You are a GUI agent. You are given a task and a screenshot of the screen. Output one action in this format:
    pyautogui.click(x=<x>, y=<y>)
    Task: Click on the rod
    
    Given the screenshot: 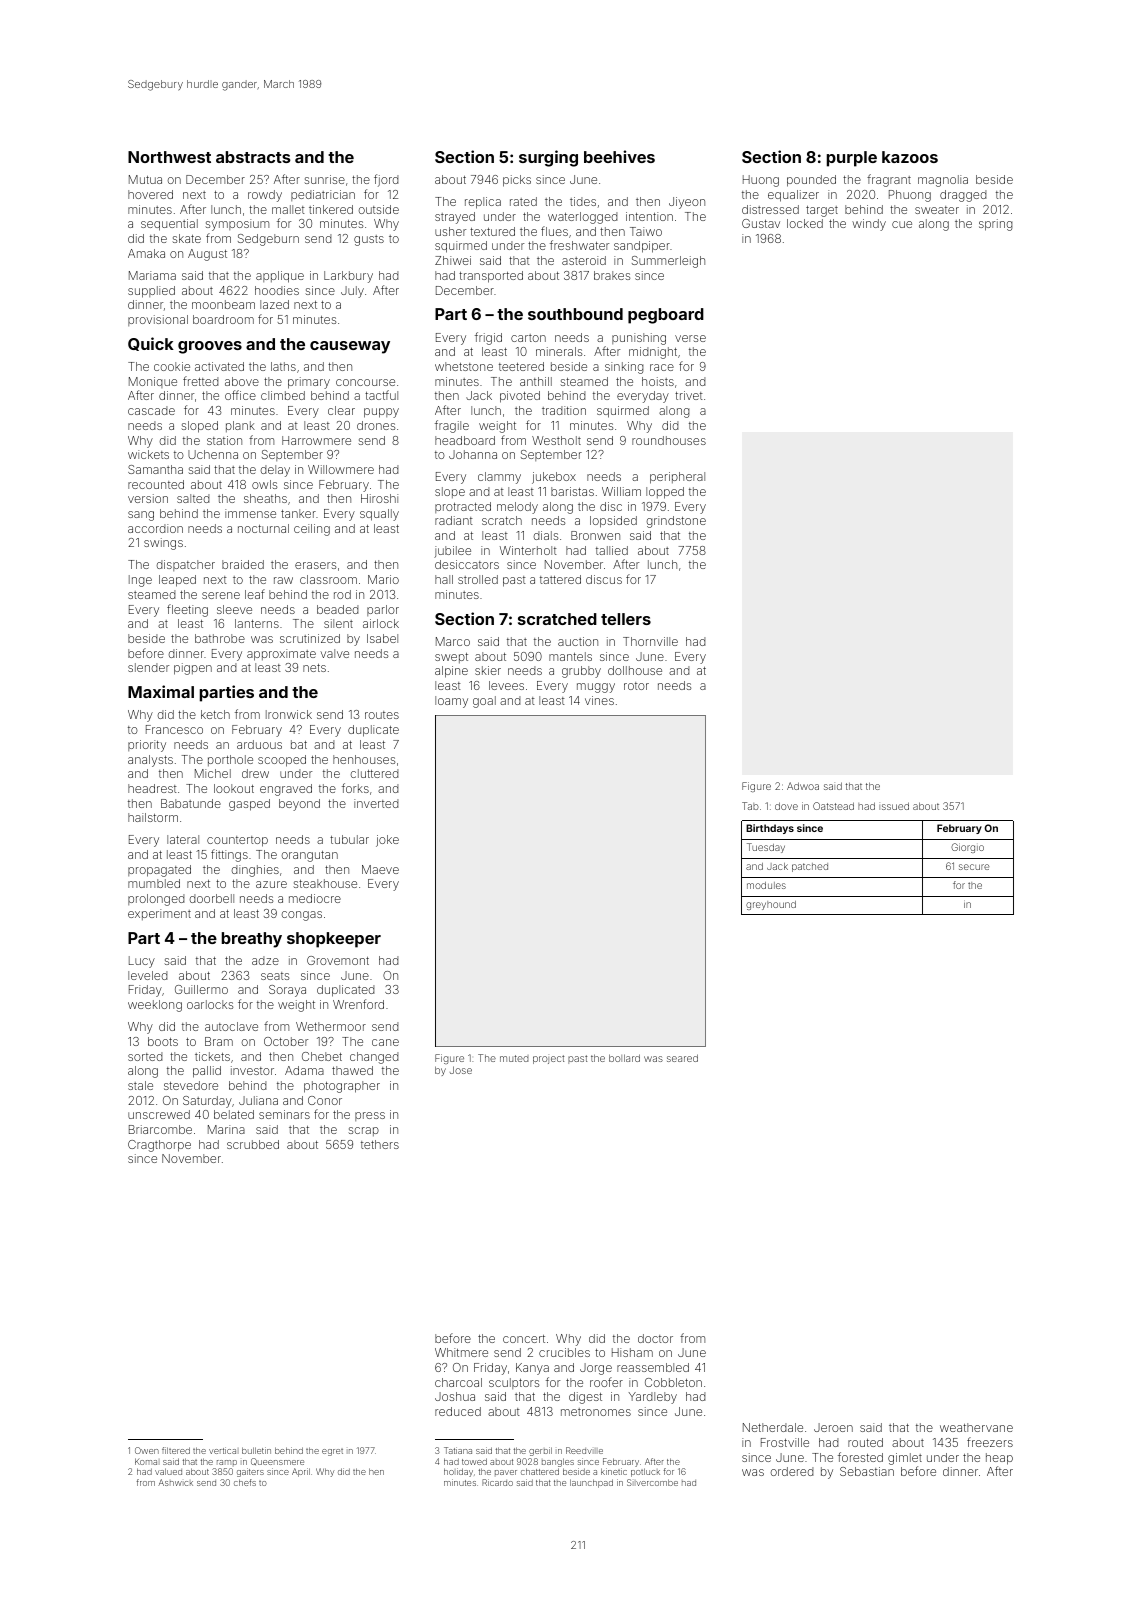 What is the action you would take?
    pyautogui.click(x=342, y=594)
